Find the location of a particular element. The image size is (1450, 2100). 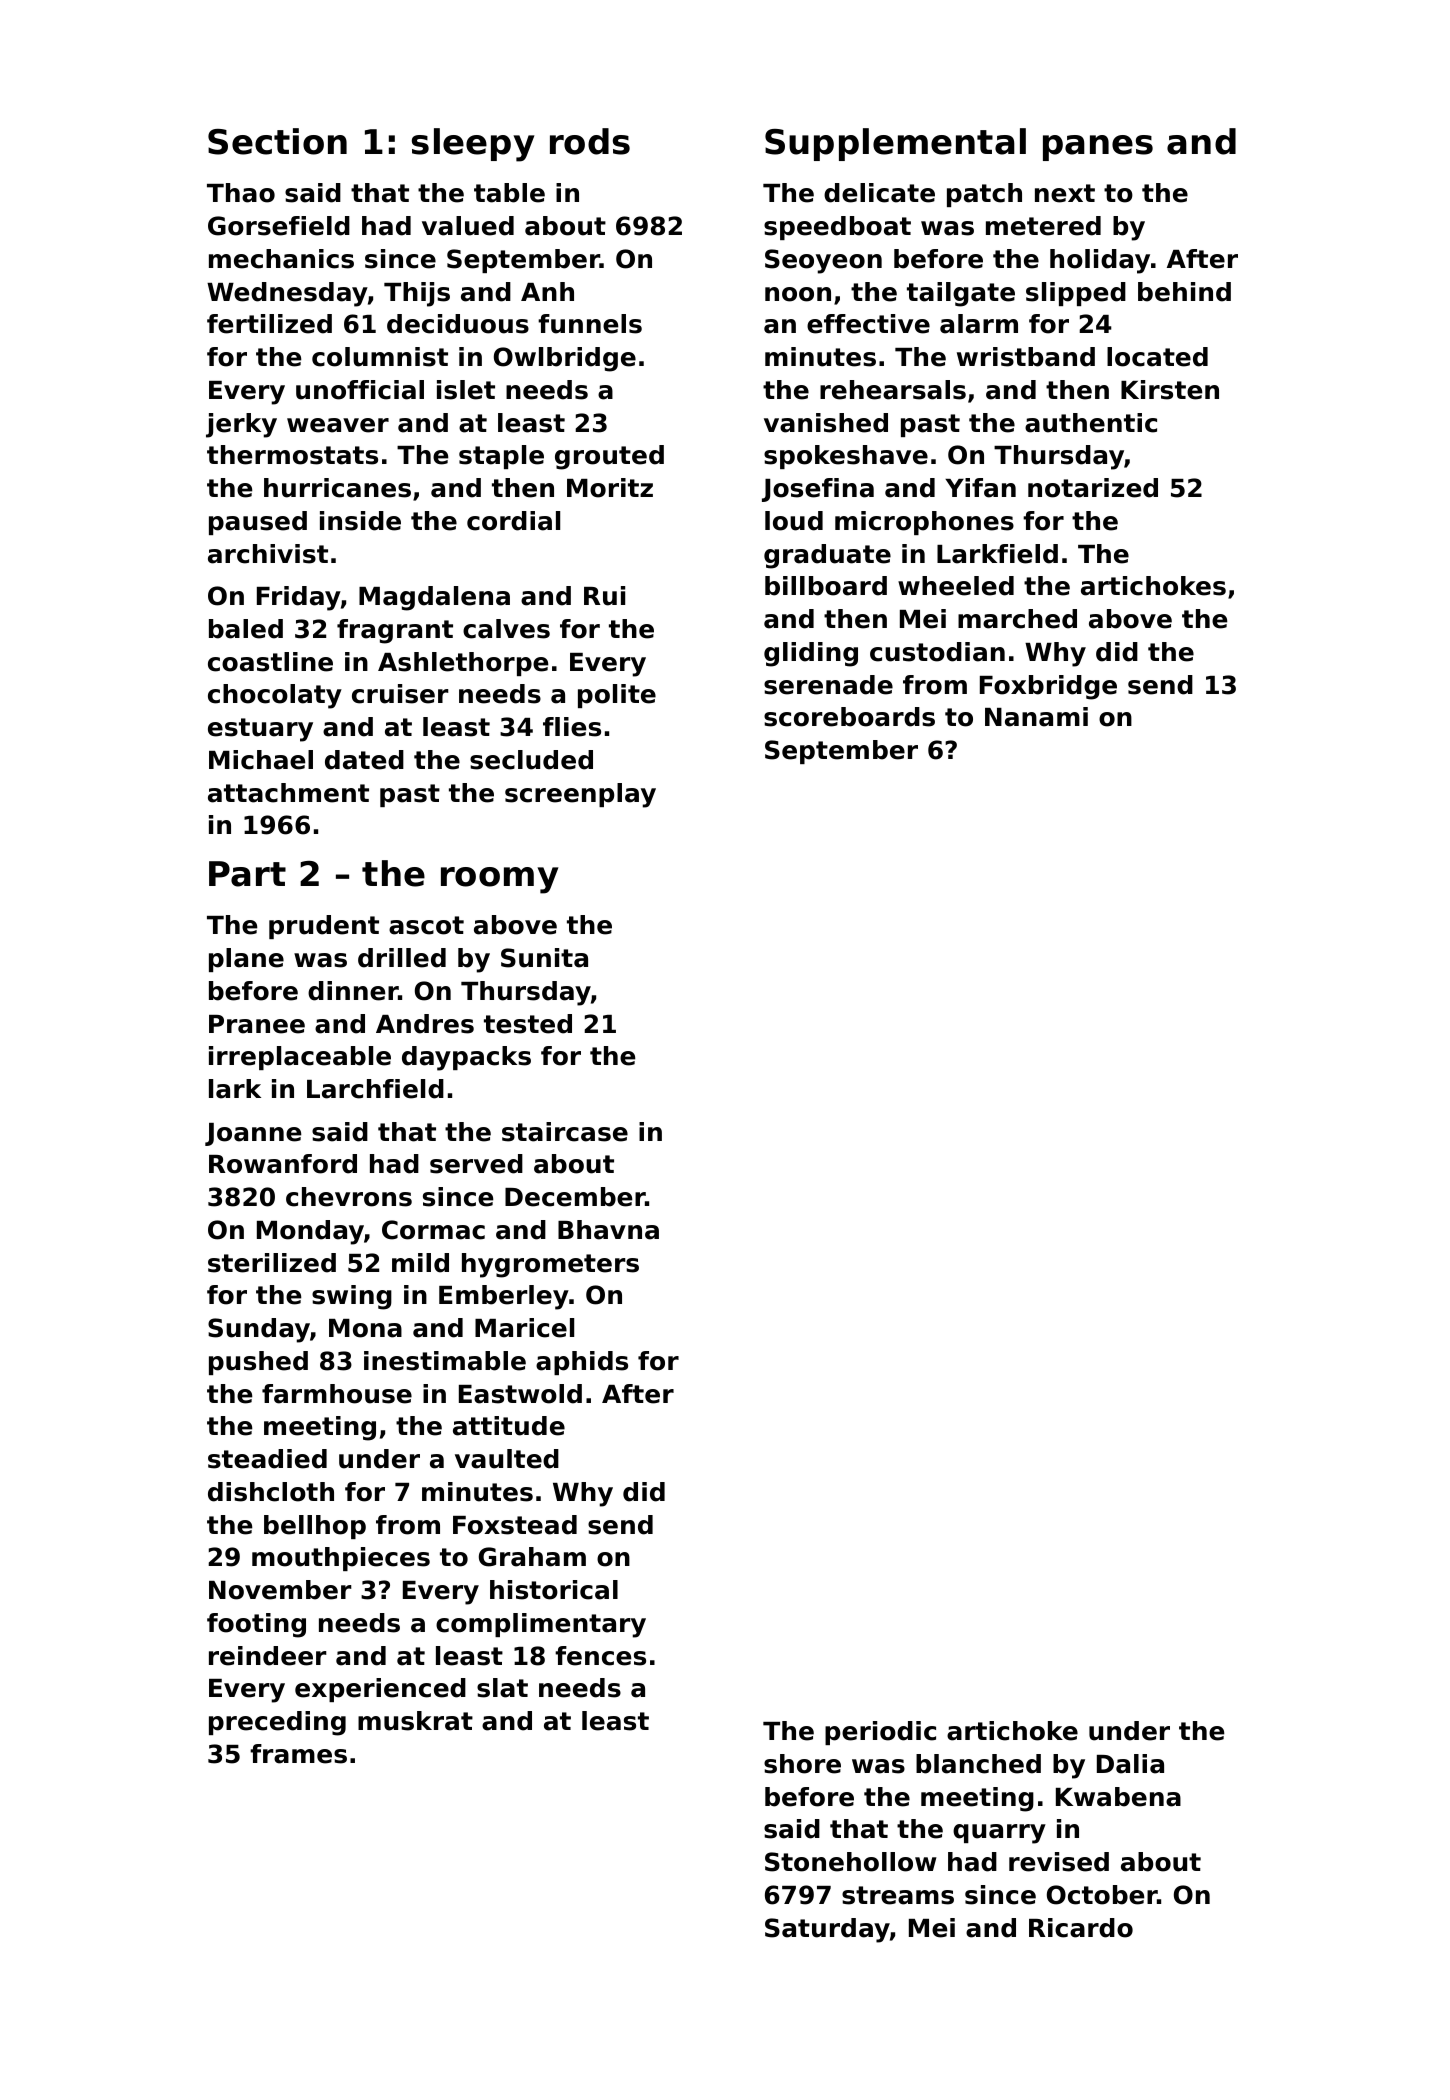

Section is located at coordinates (277, 141).
